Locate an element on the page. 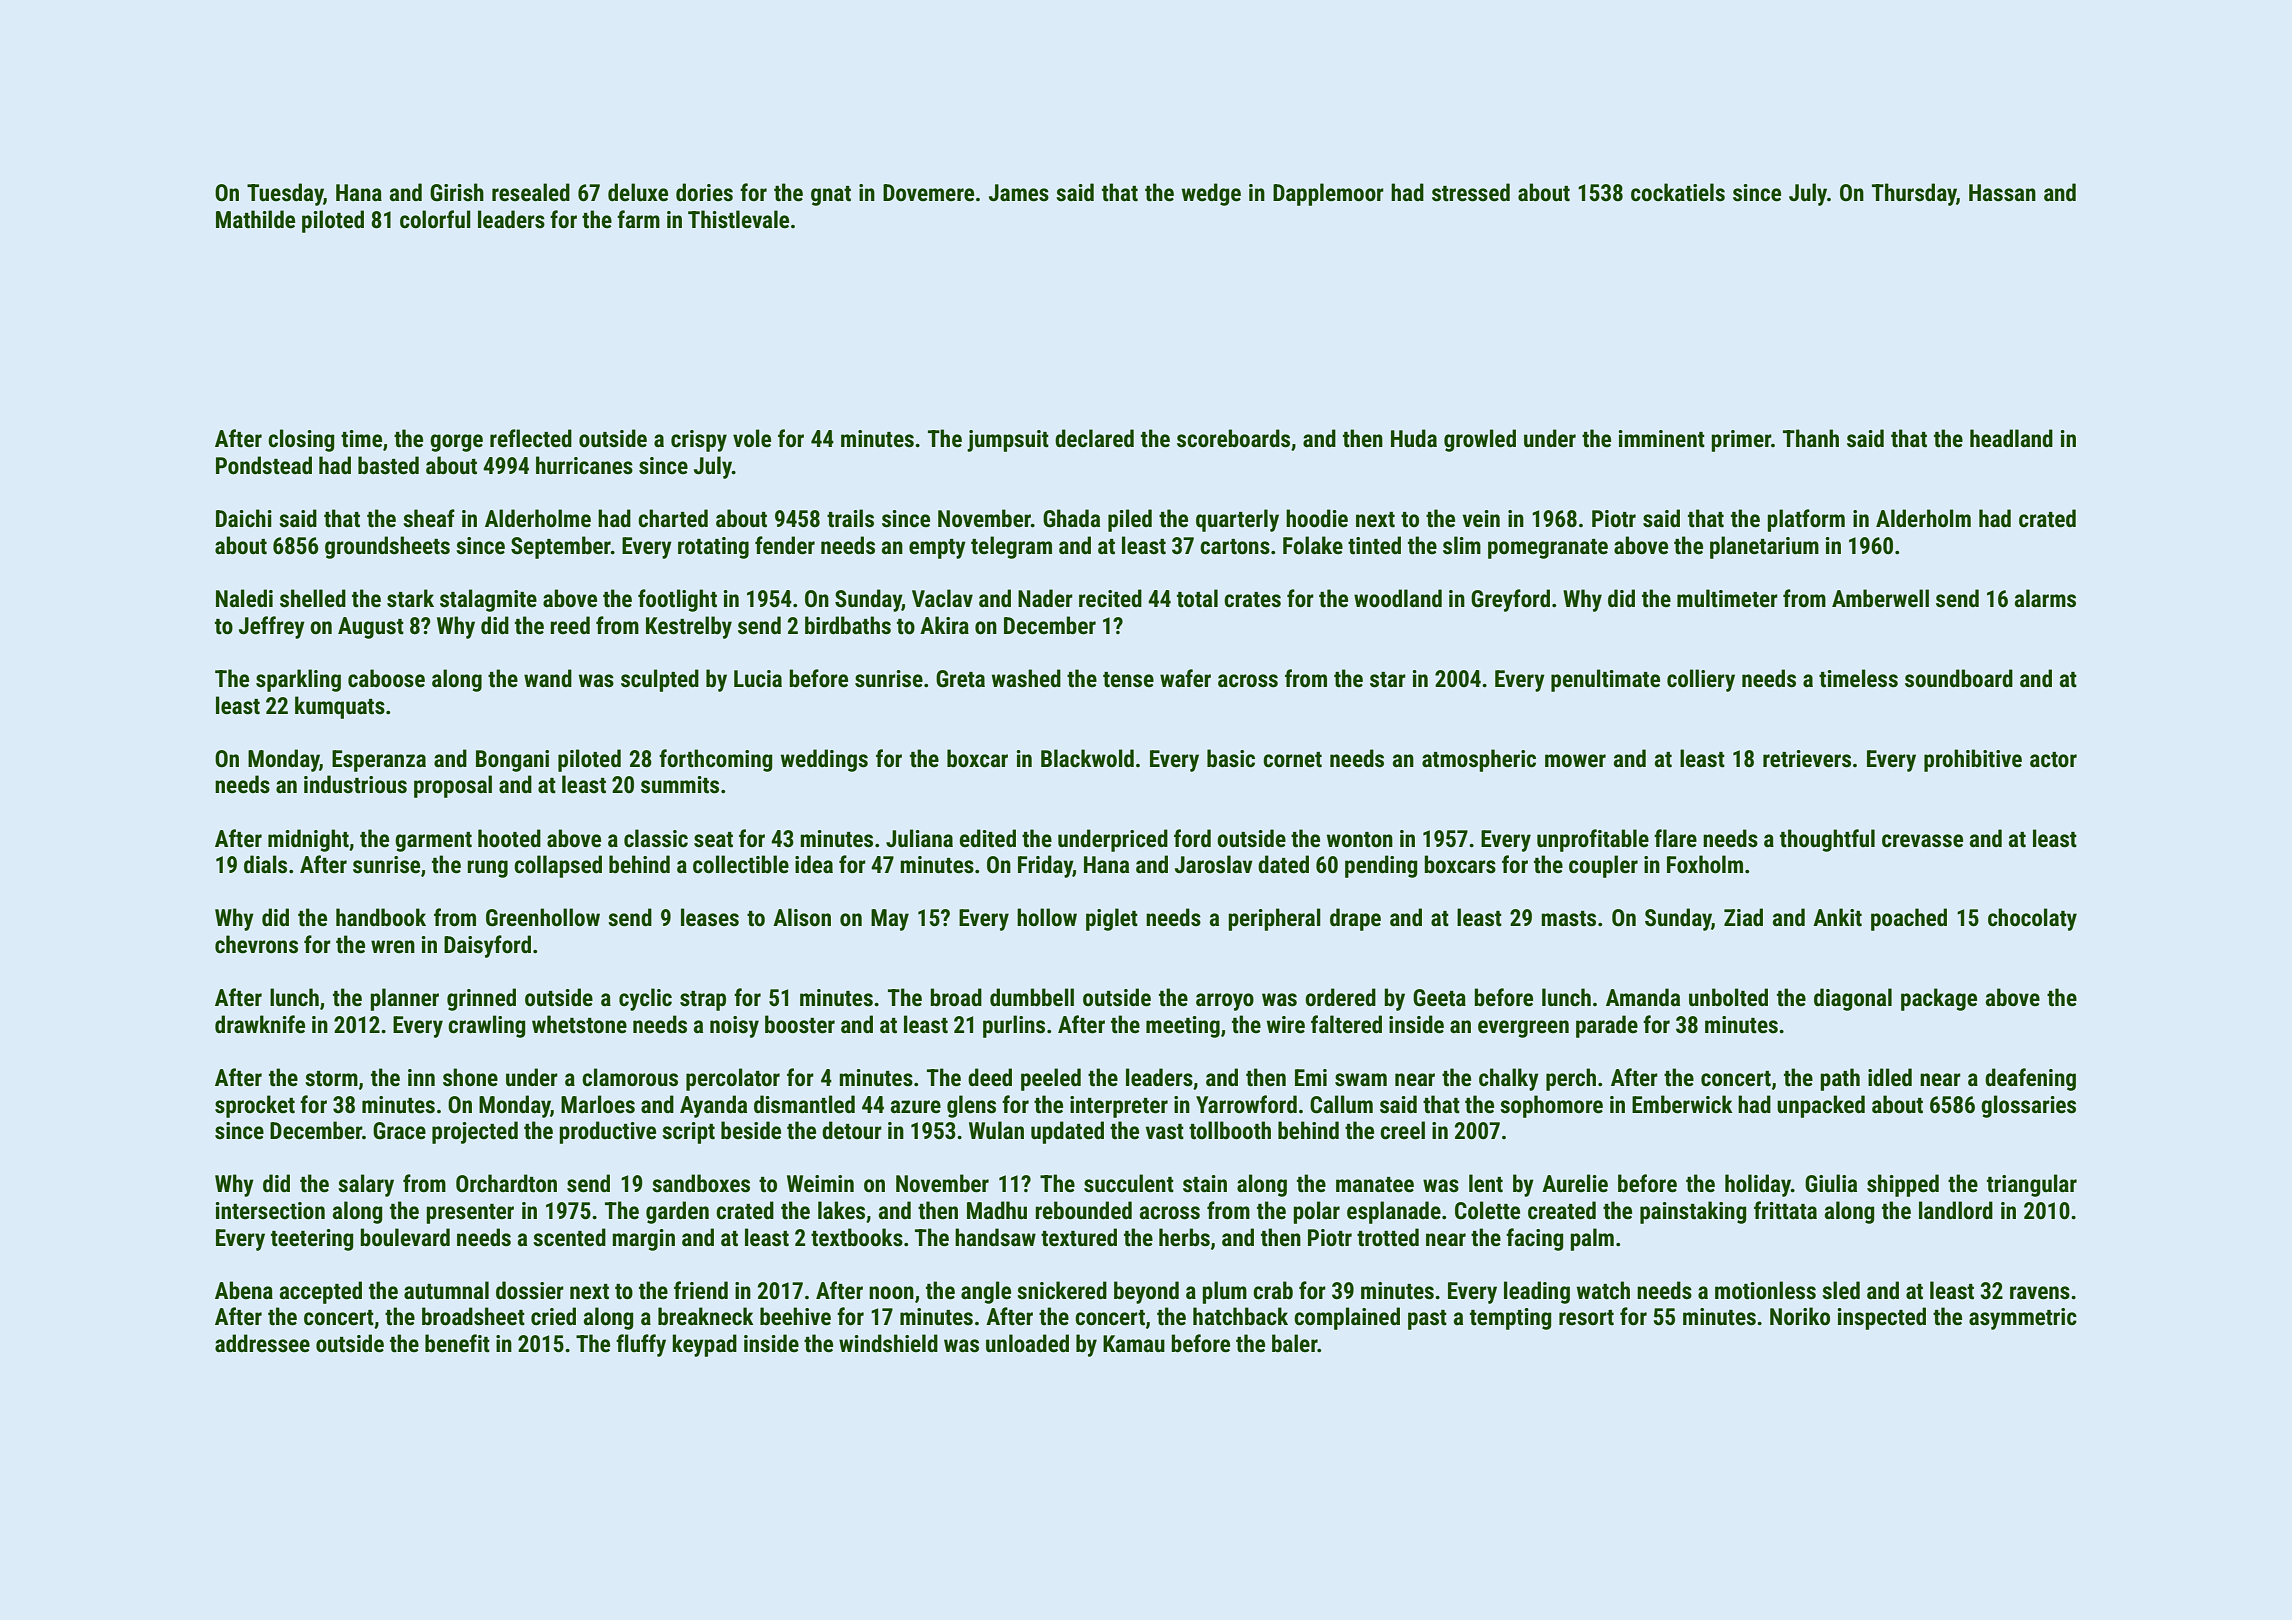 The height and width of the image is (1620, 2292). Hassan is located at coordinates (2002, 193).
